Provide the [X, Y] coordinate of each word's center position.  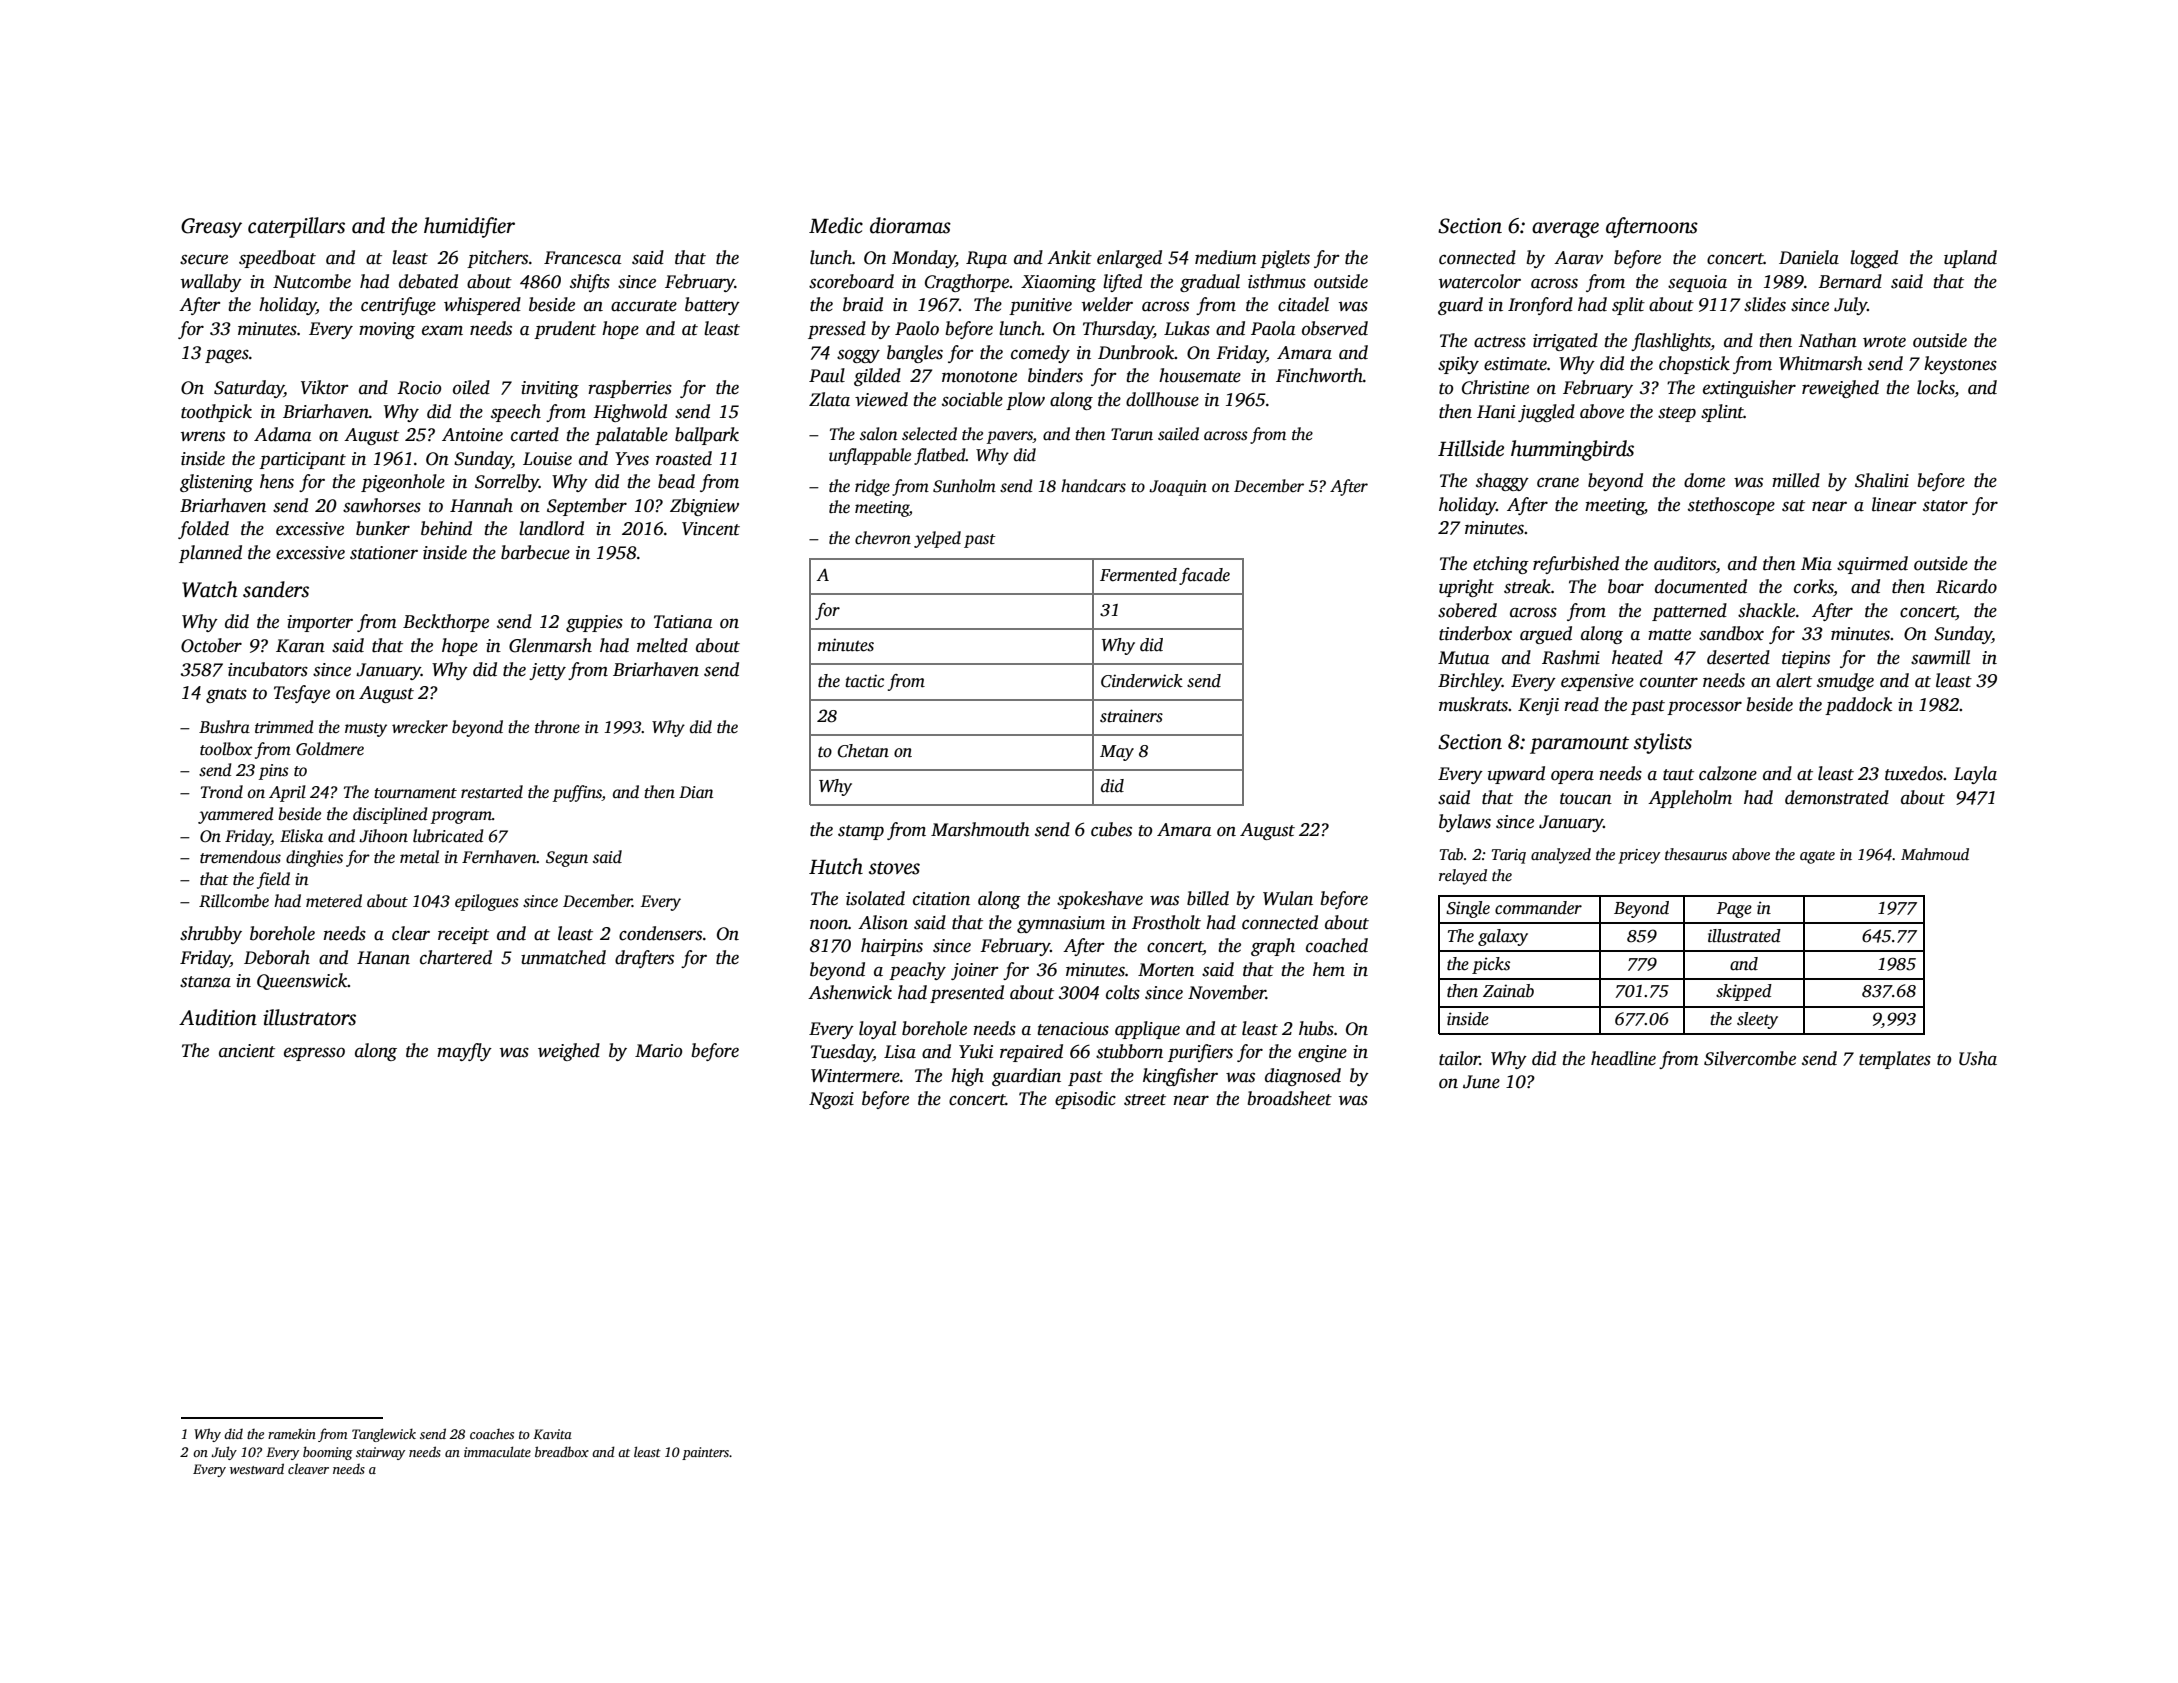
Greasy [211, 228]
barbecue [535, 552]
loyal [877, 1030]
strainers [1131, 716]
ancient [247, 1051]
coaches [492, 1434]
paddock [1858, 706]
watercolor [1480, 281]
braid [863, 304]
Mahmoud [1935, 854]
